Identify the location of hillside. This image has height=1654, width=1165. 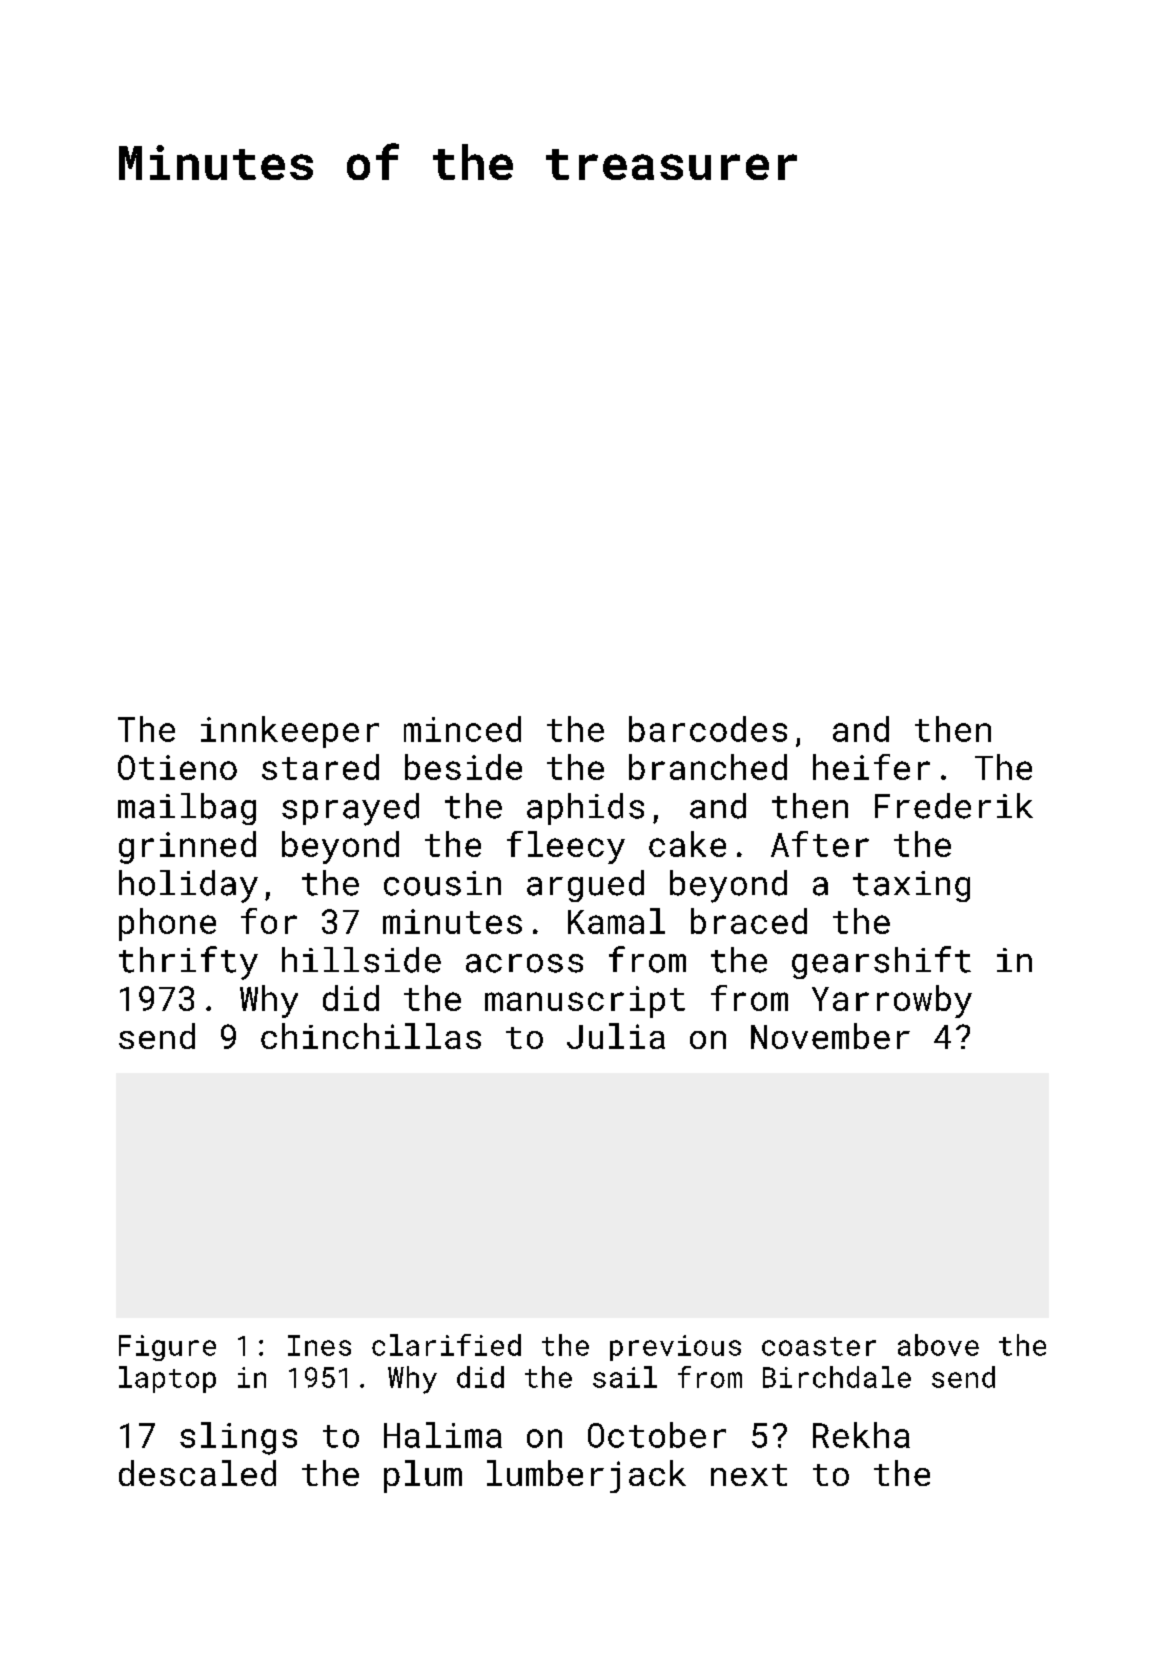
(361, 960).
